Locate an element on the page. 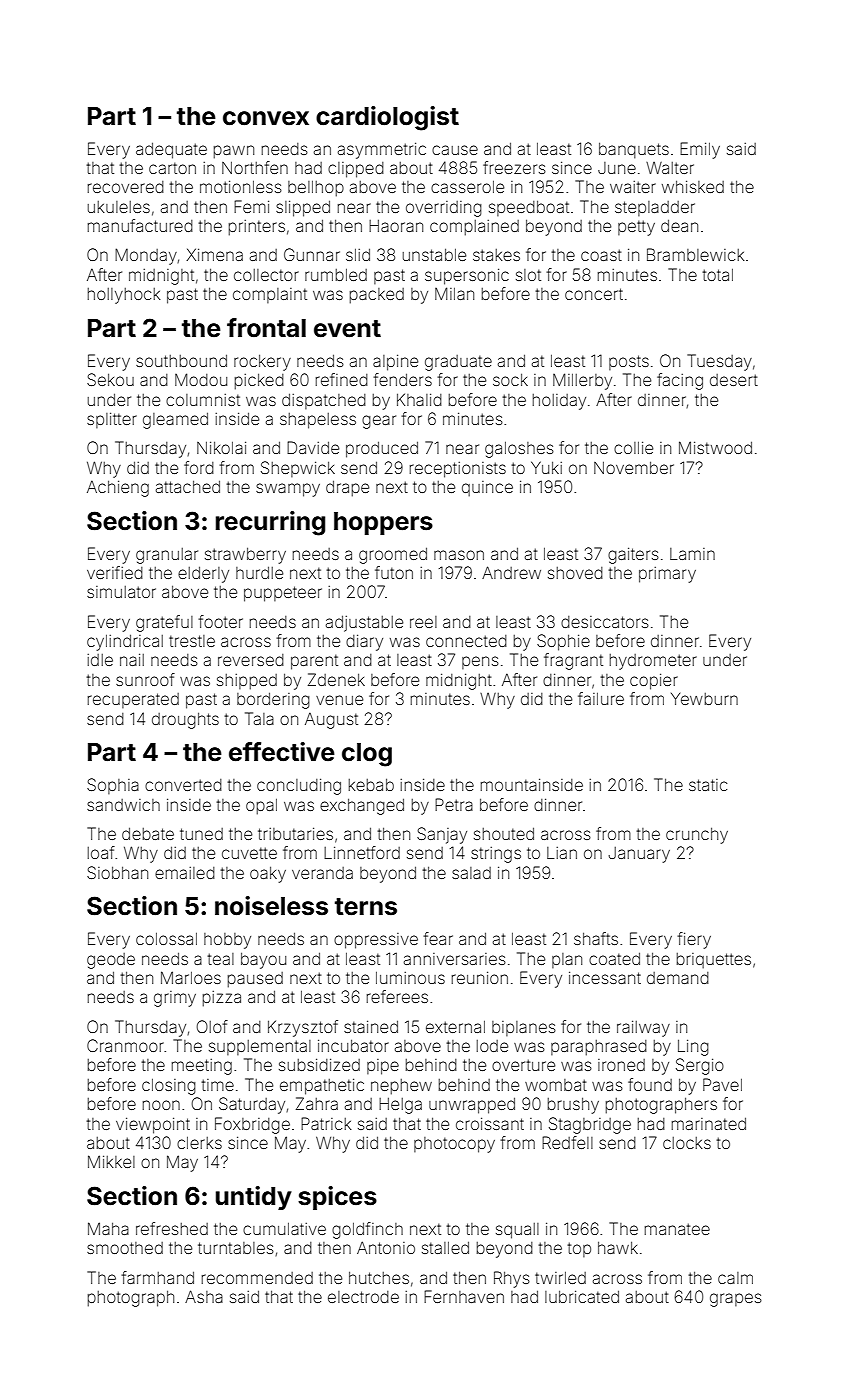  Nikolai is located at coordinates (221, 447).
